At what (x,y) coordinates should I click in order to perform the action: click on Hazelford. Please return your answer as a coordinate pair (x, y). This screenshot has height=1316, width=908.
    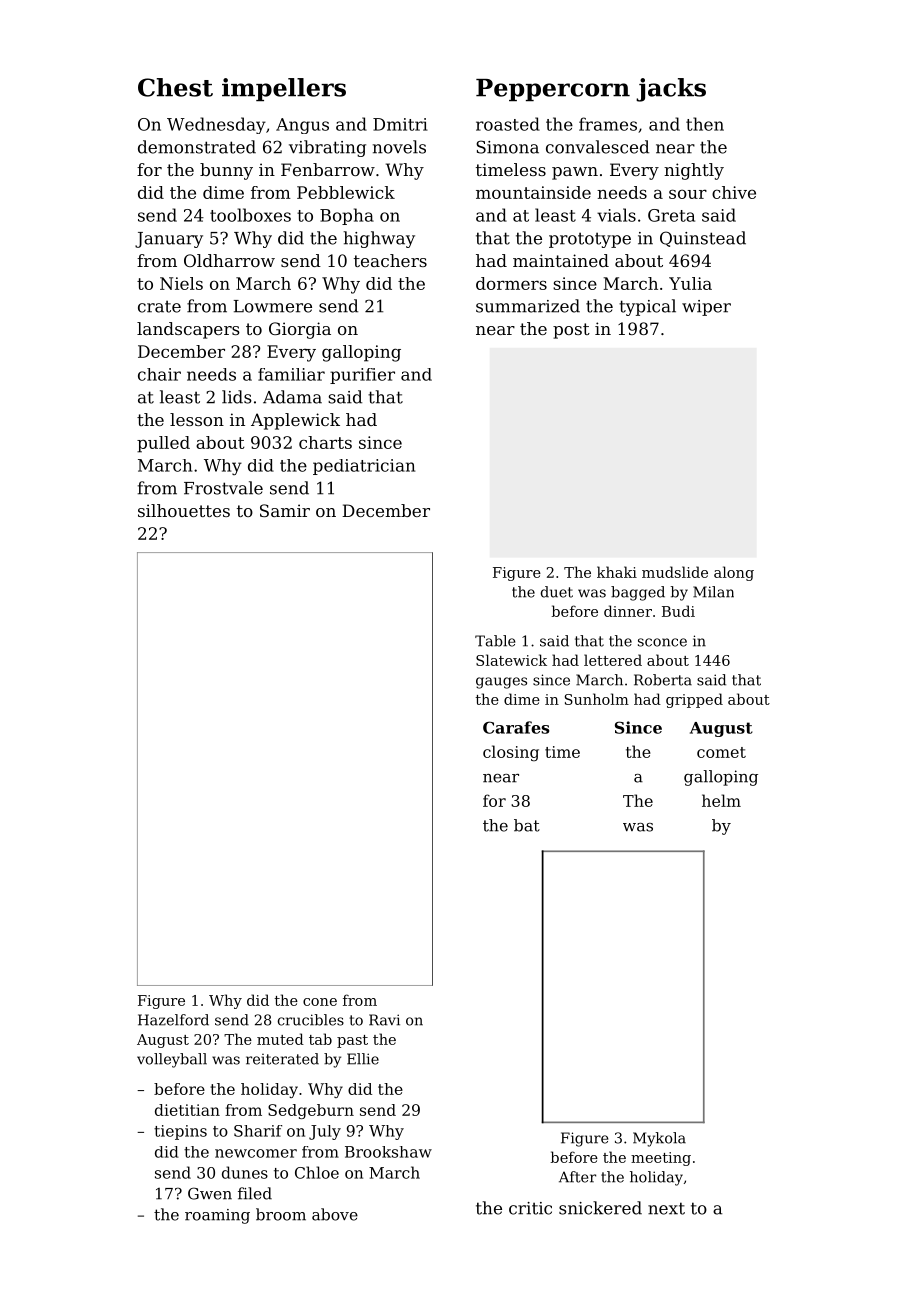
    Looking at the image, I should click on (173, 1020).
